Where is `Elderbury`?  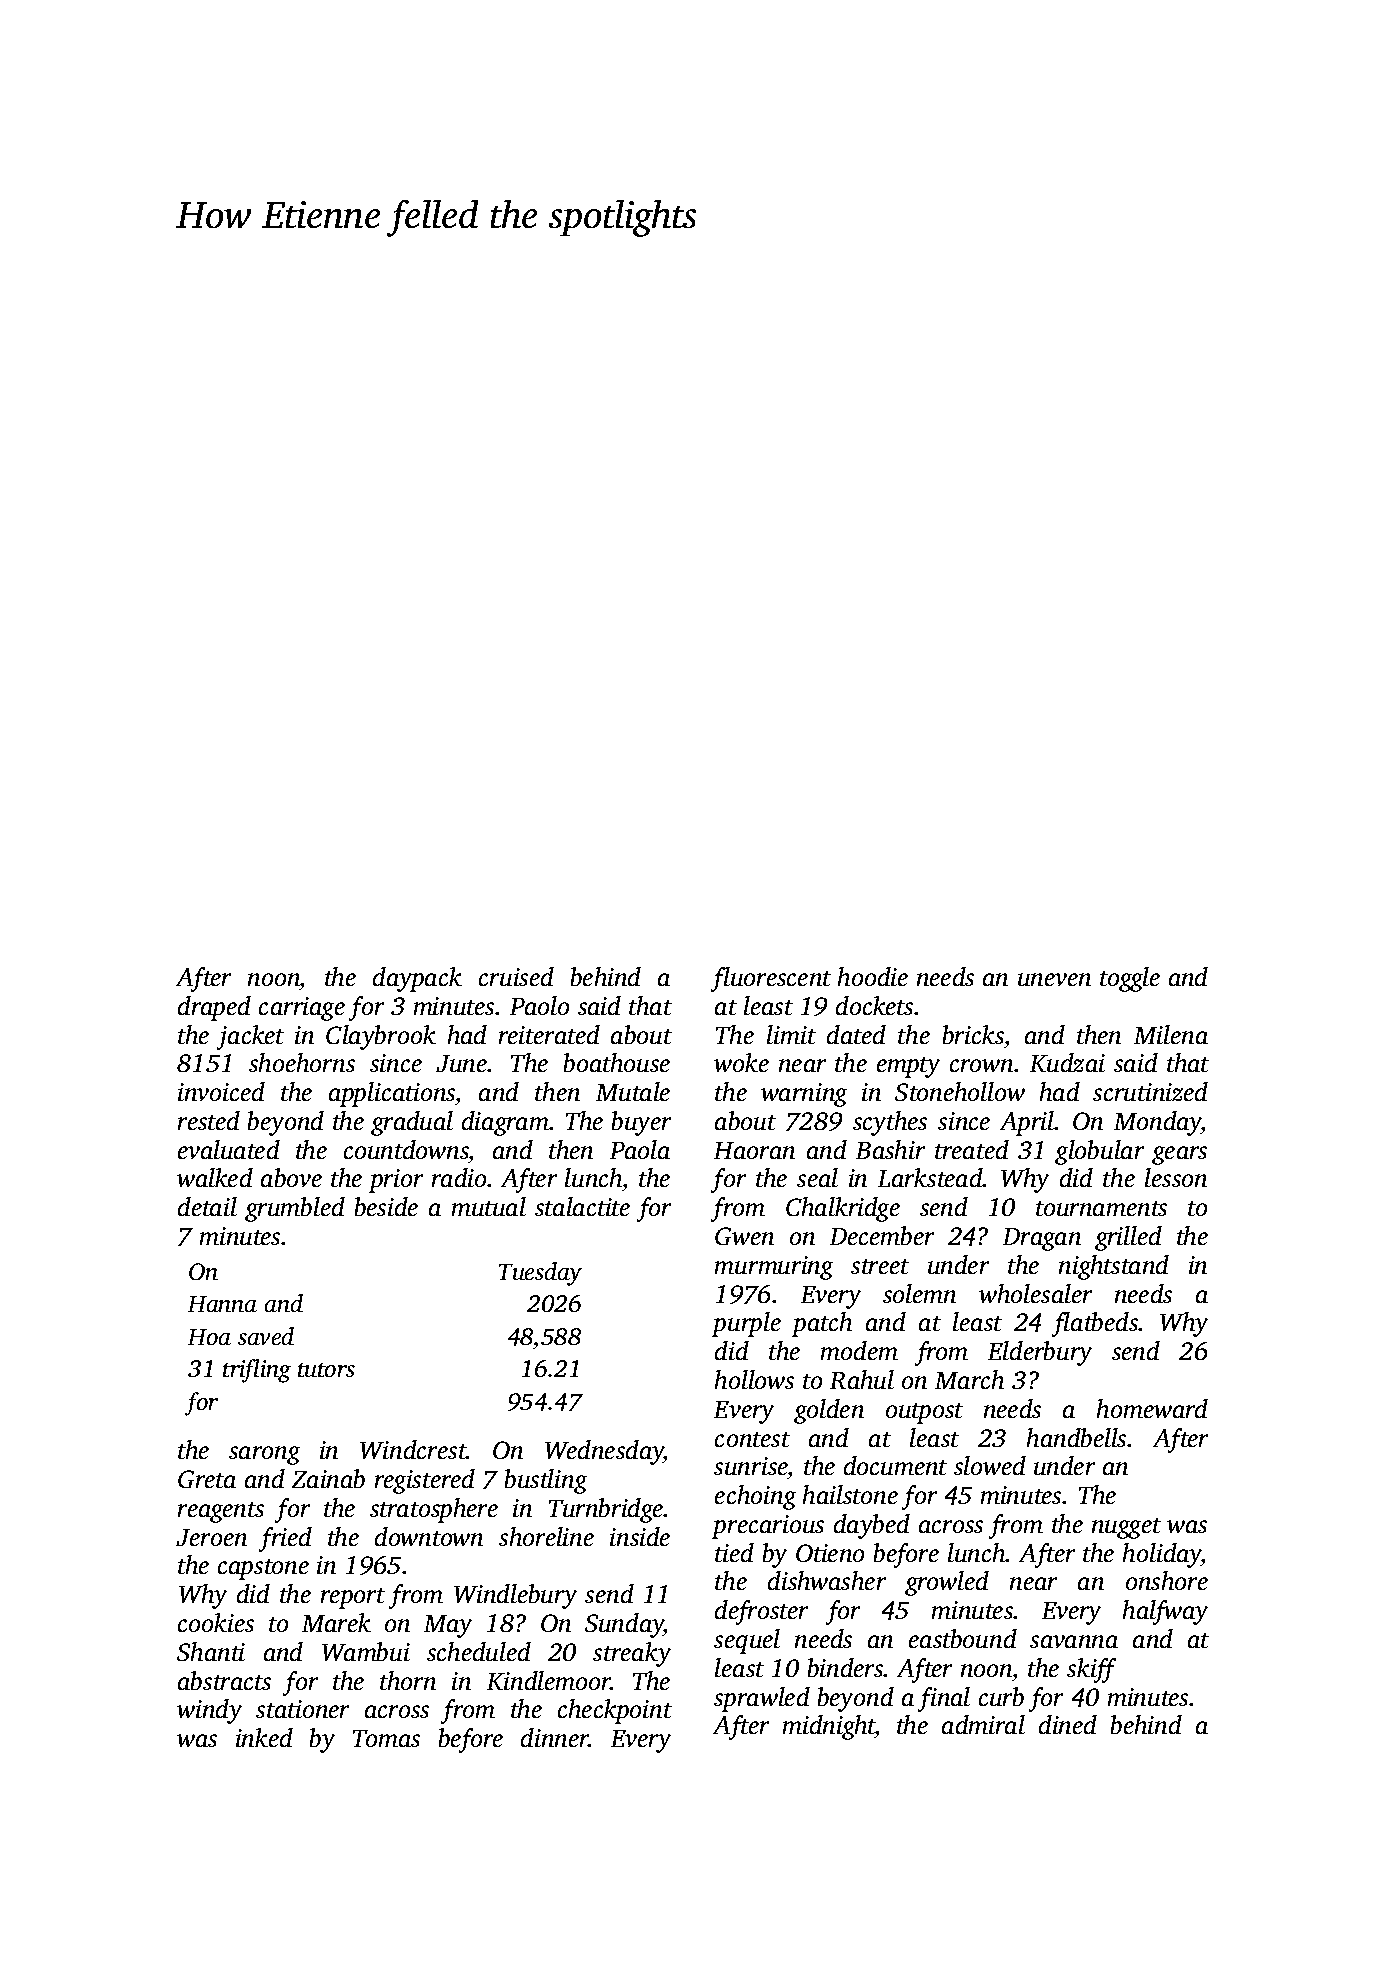
Elderbury is located at coordinates (1040, 1353).
